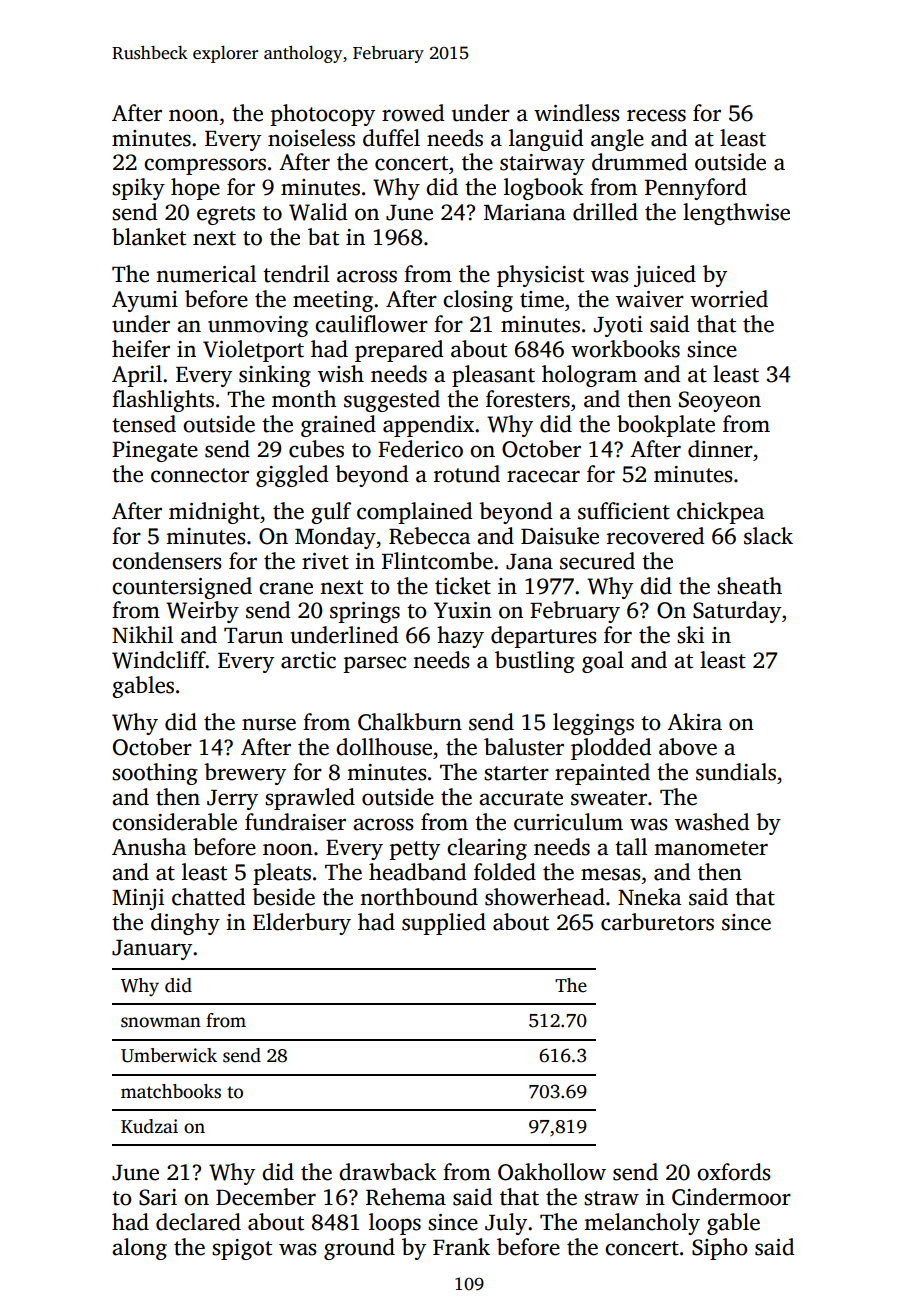 The width and height of the document is (908, 1316). What do you see at coordinates (141, 349) in the document?
I see `heifer` at bounding box center [141, 349].
